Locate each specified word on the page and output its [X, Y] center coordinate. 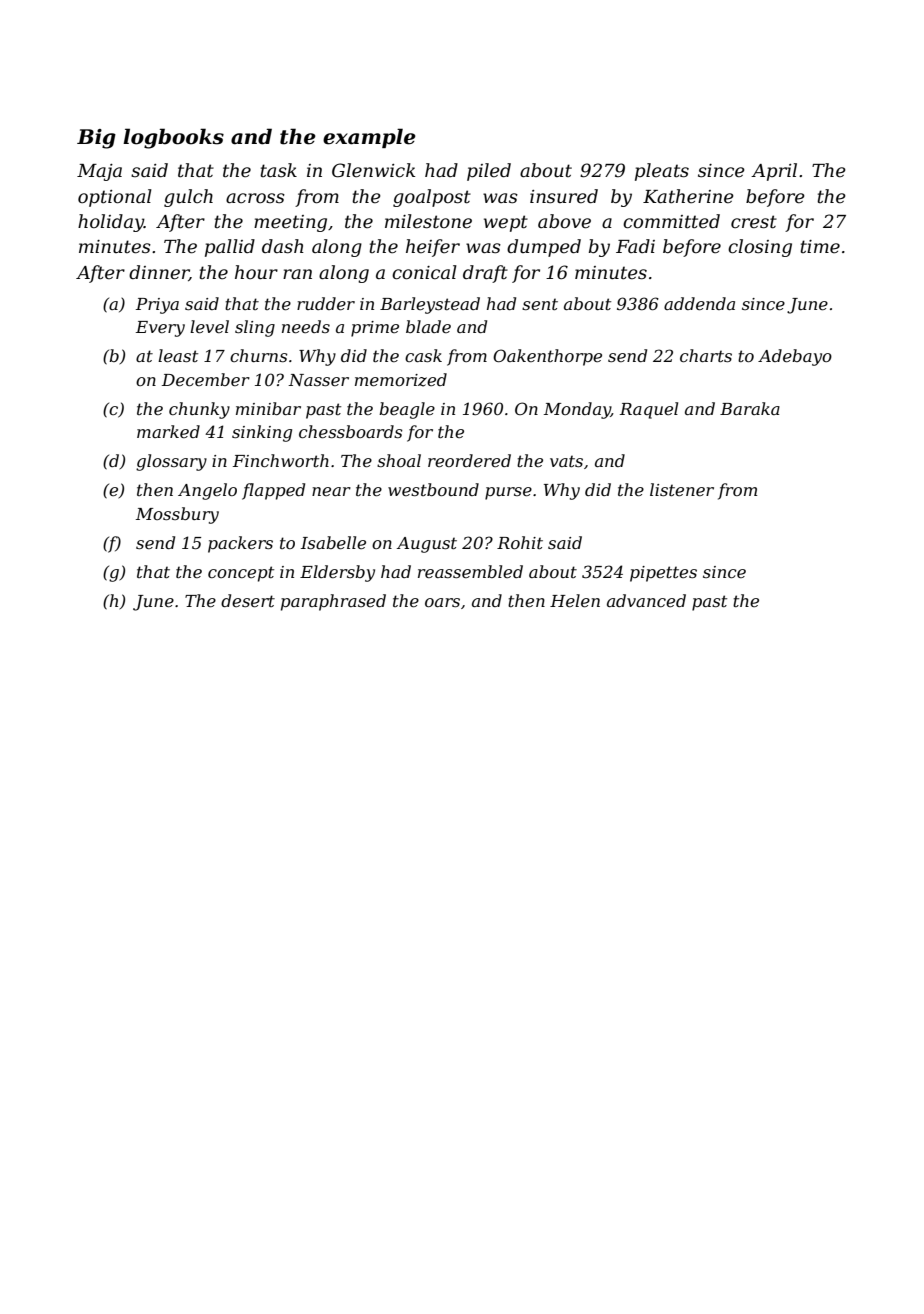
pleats [662, 172]
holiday [111, 223]
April [774, 172]
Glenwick [373, 170]
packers [240, 544]
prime [375, 329]
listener [682, 489]
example [369, 138]
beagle [407, 410]
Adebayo [795, 357]
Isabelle [333, 542]
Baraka [750, 408]
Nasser [318, 380]
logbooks [173, 138]
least [178, 355]
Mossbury [177, 515]
